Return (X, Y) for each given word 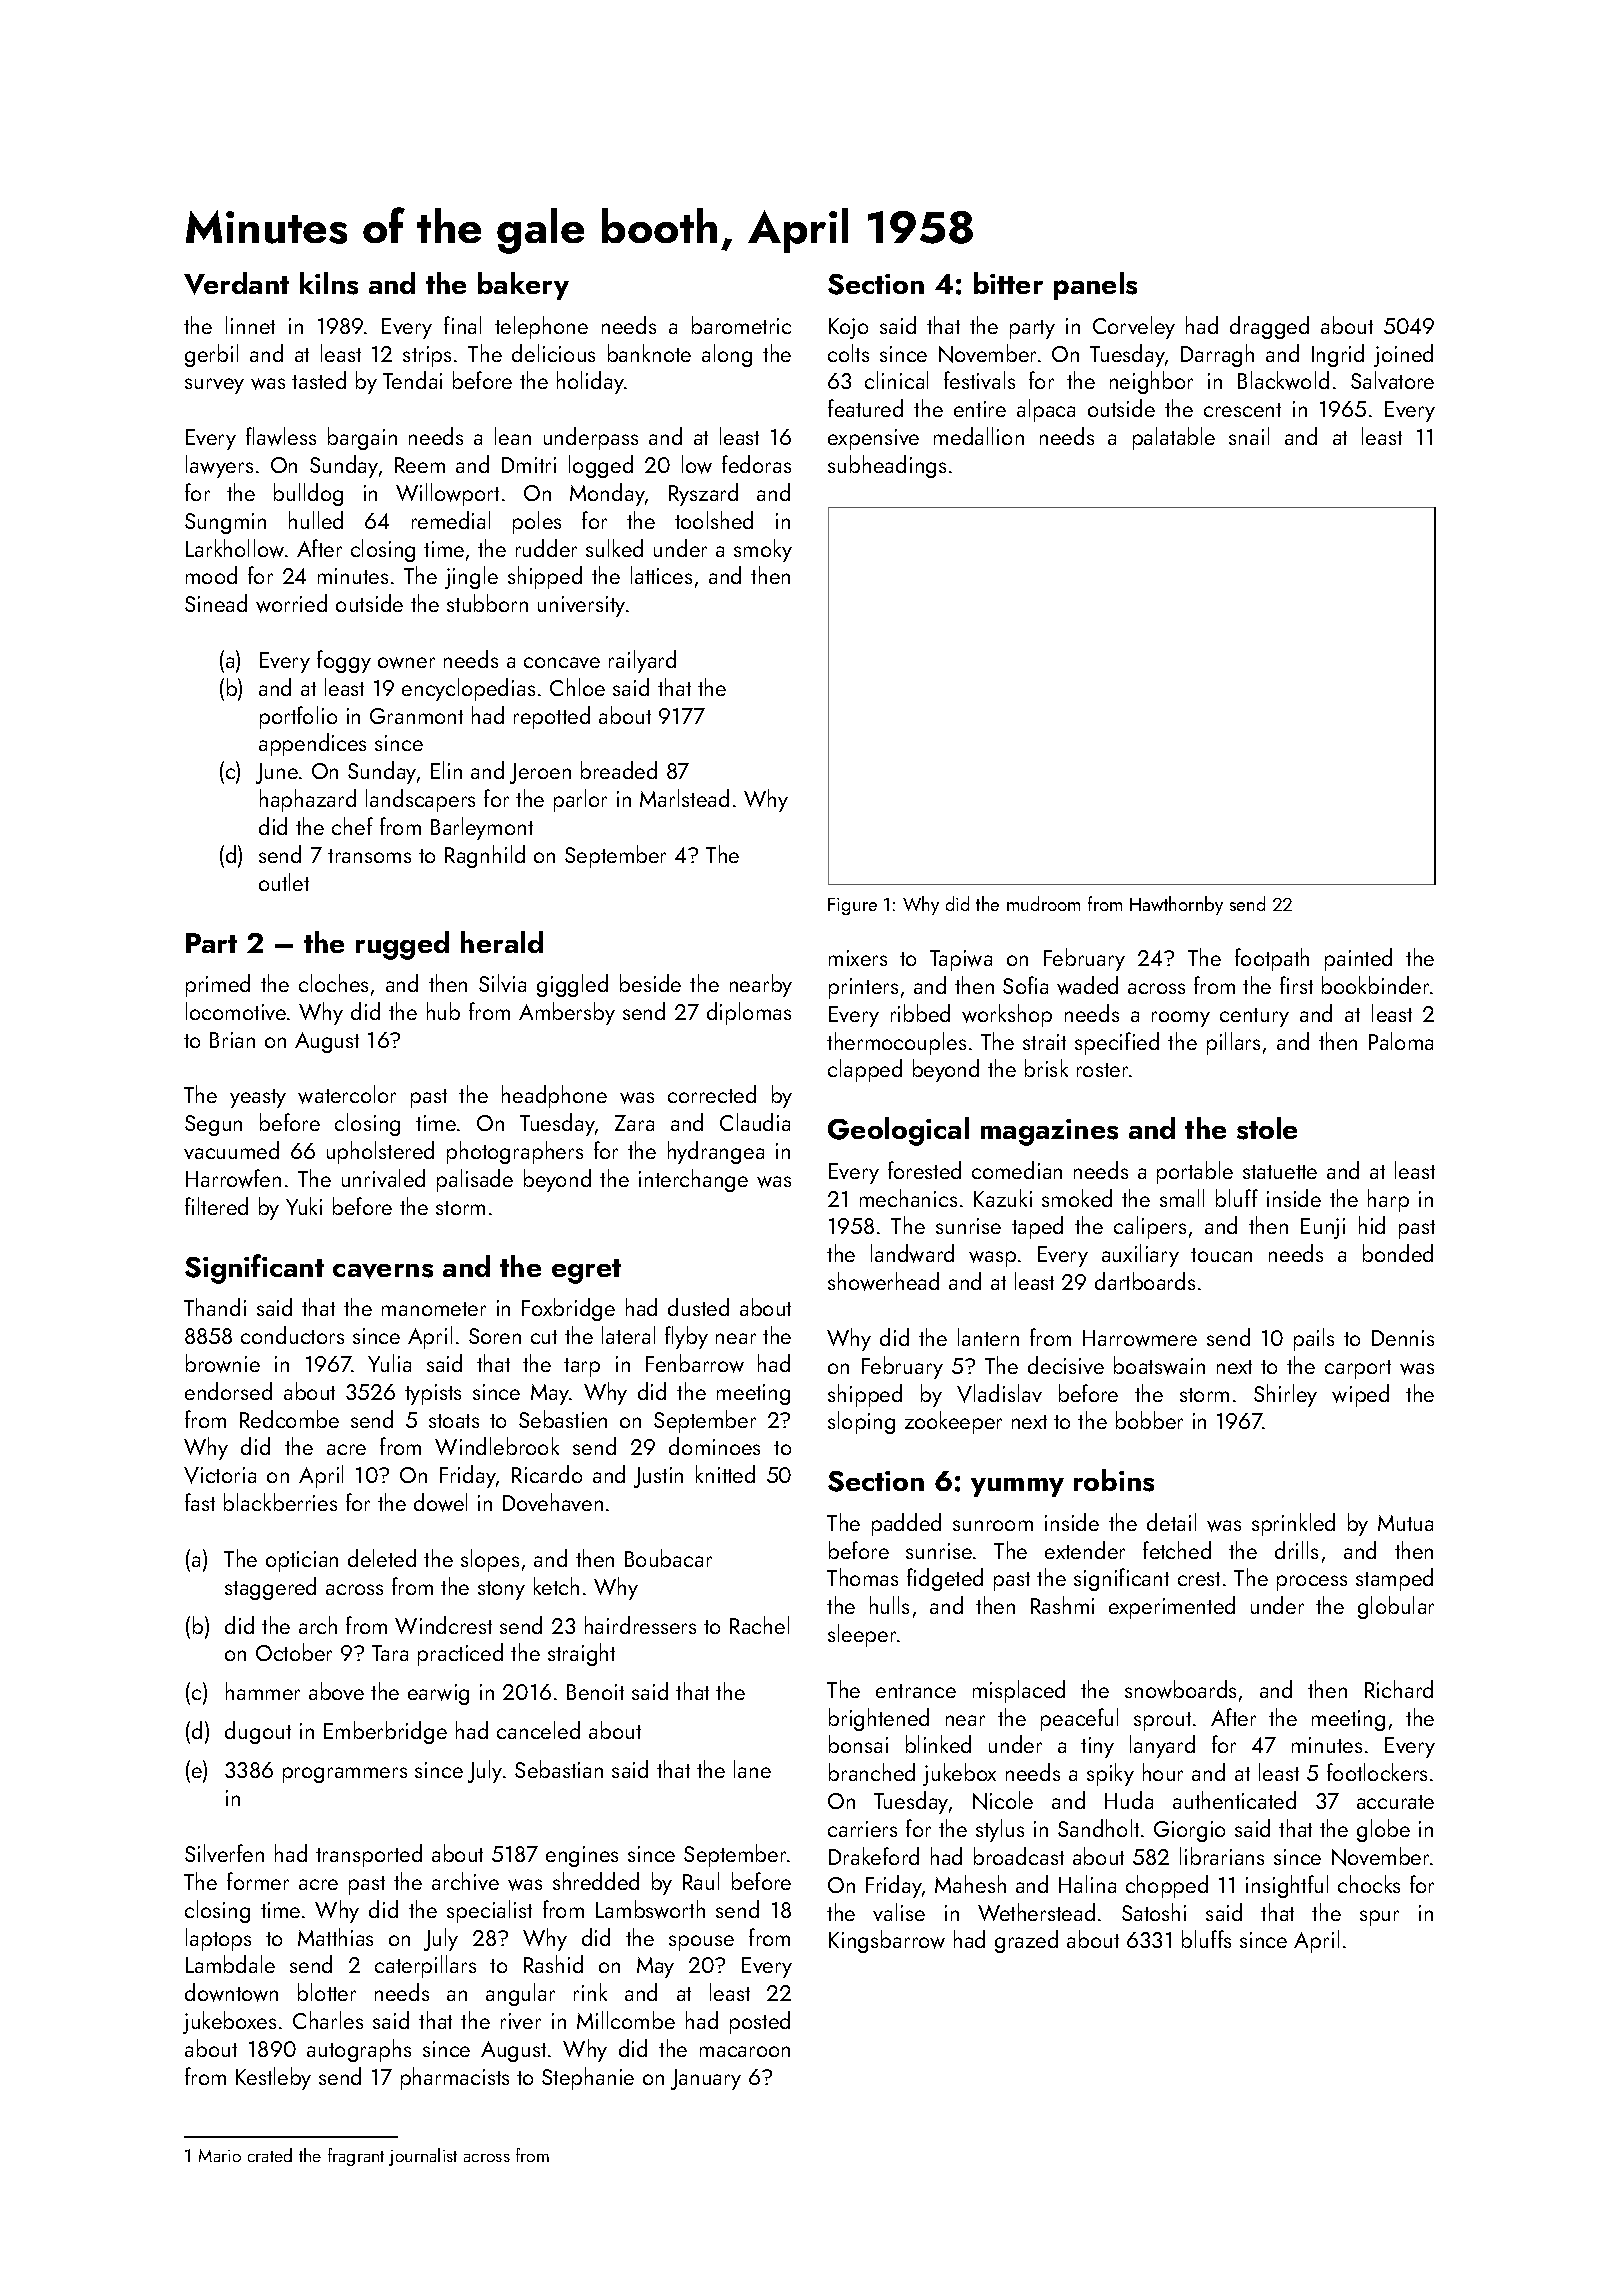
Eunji (1323, 1228)
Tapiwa (961, 960)
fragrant (356, 2157)
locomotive (236, 1011)
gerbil (211, 355)
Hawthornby (1176, 905)
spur (1379, 1918)
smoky (763, 550)
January (706, 2079)
